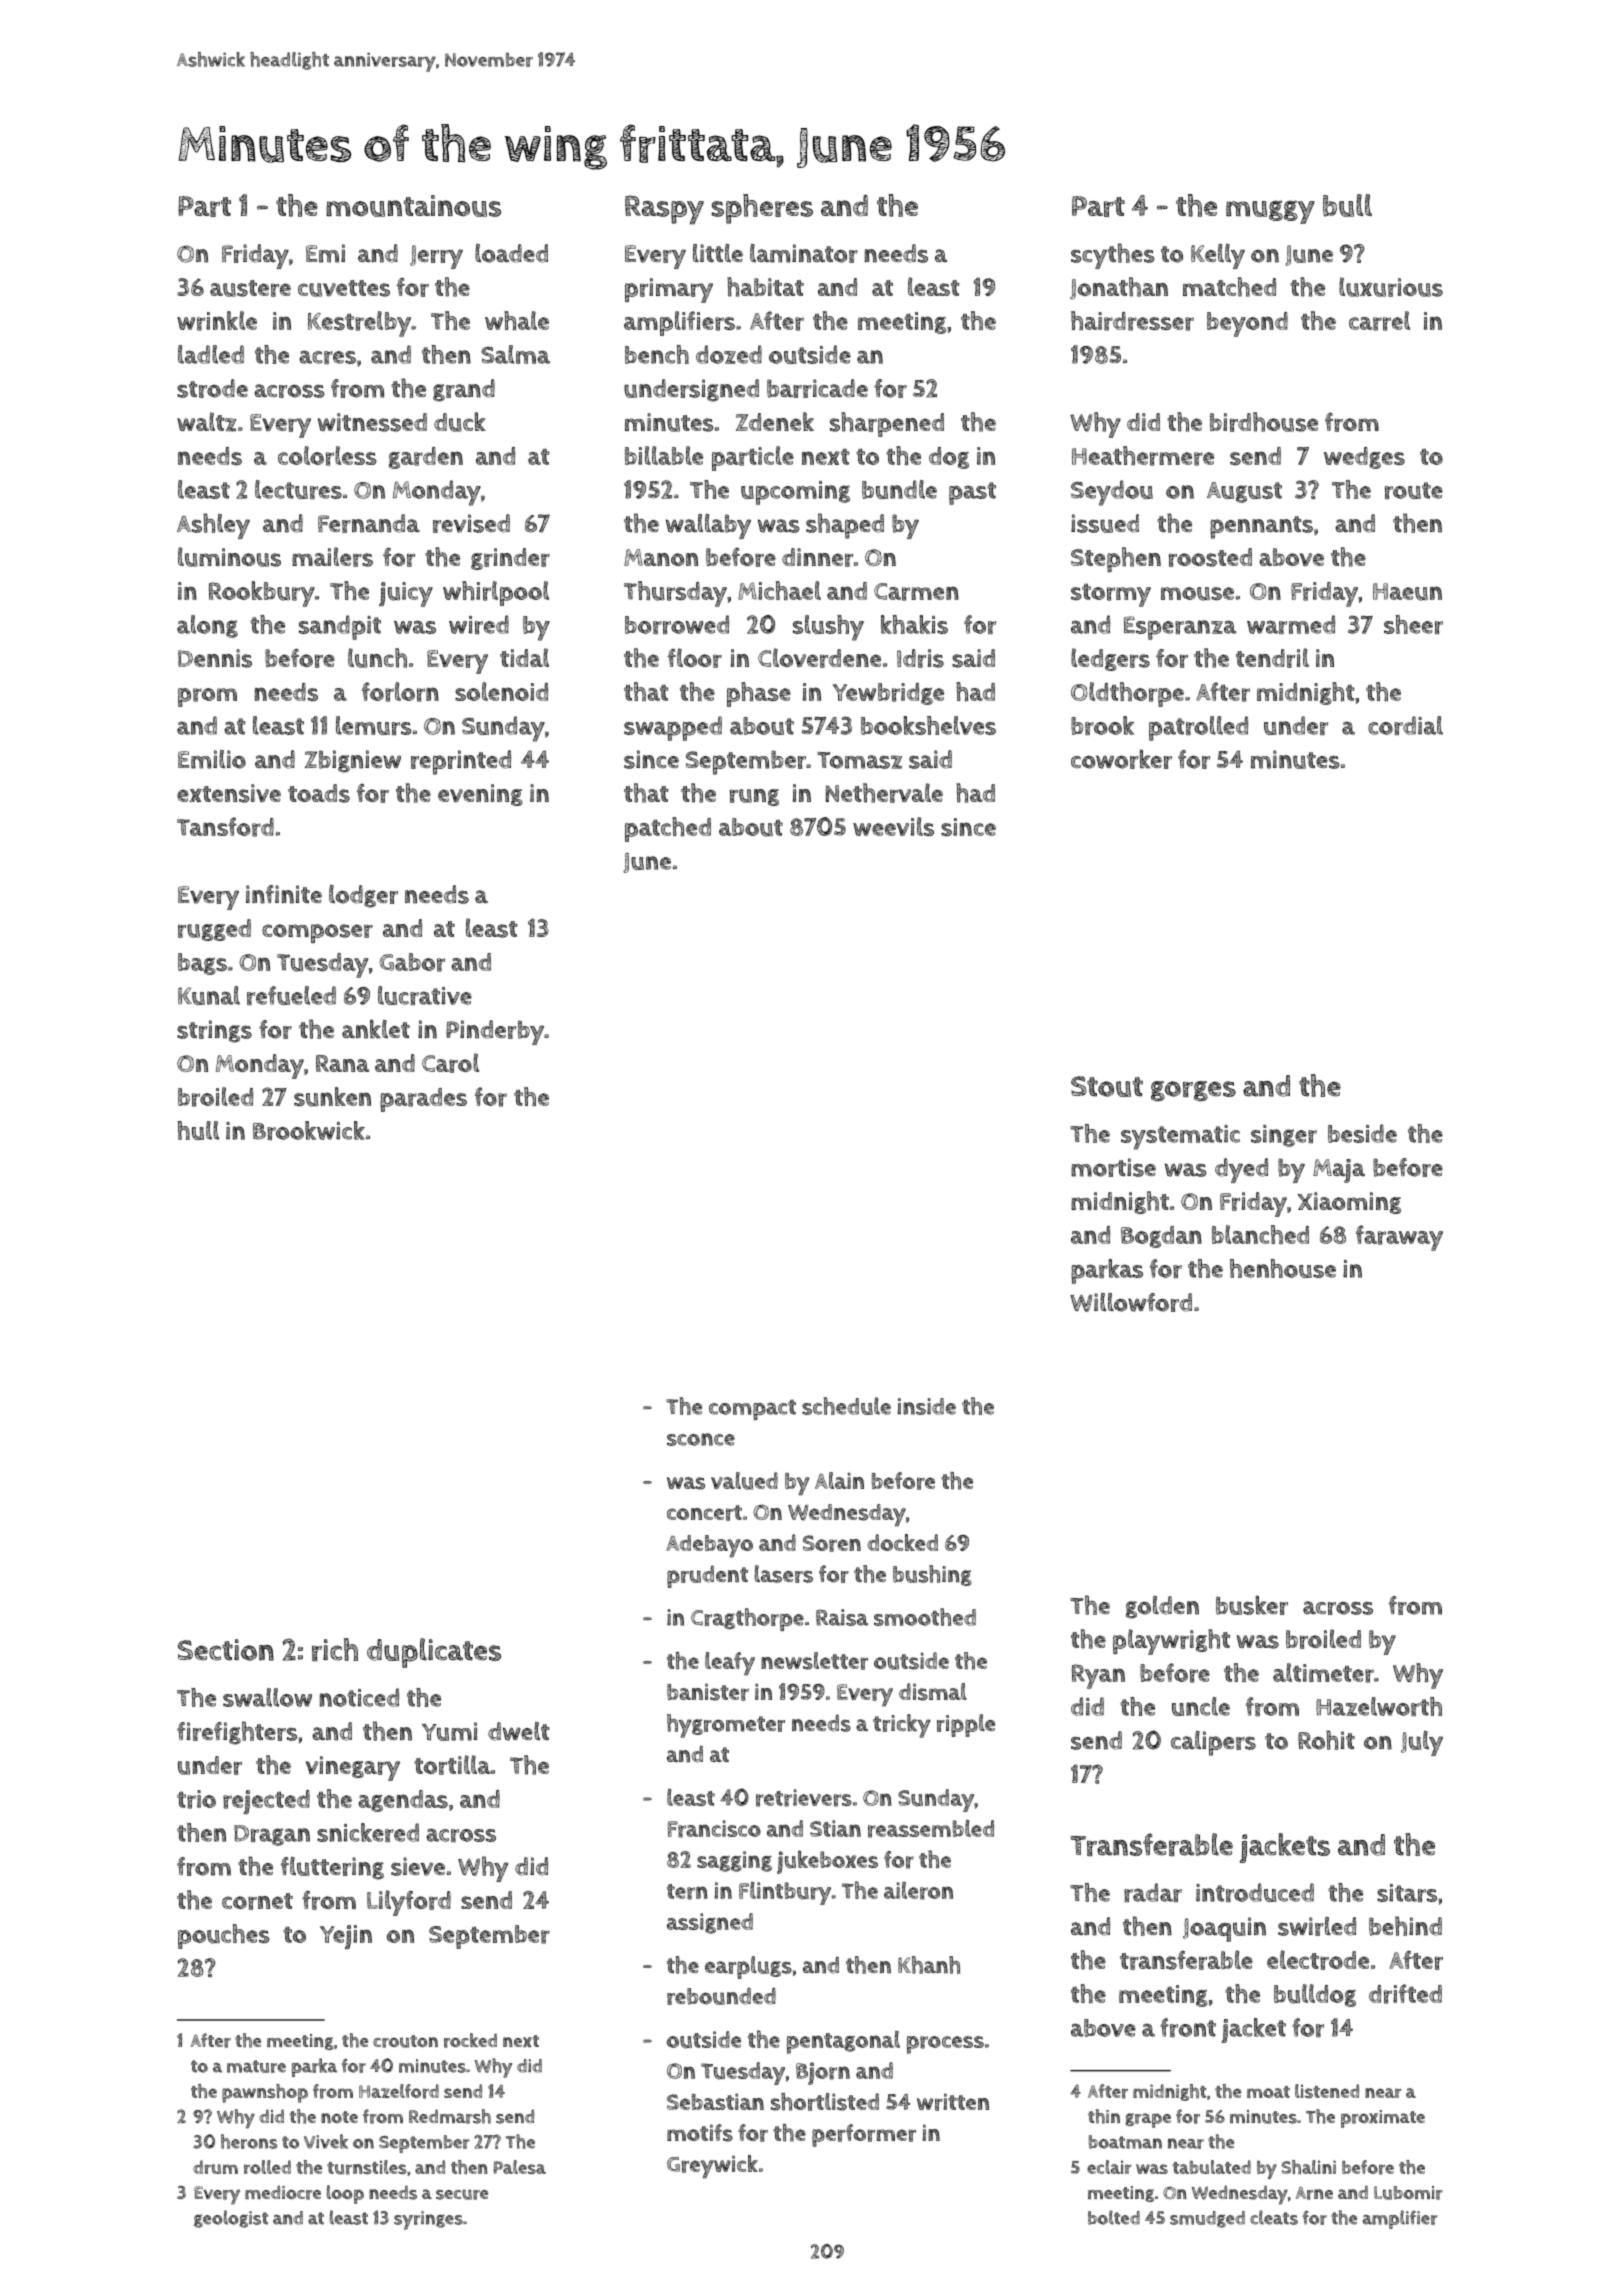 The height and width of the page is (2292, 1620). Describe the element at coordinates (256, 2066) in the page. I see `mature` at that location.
